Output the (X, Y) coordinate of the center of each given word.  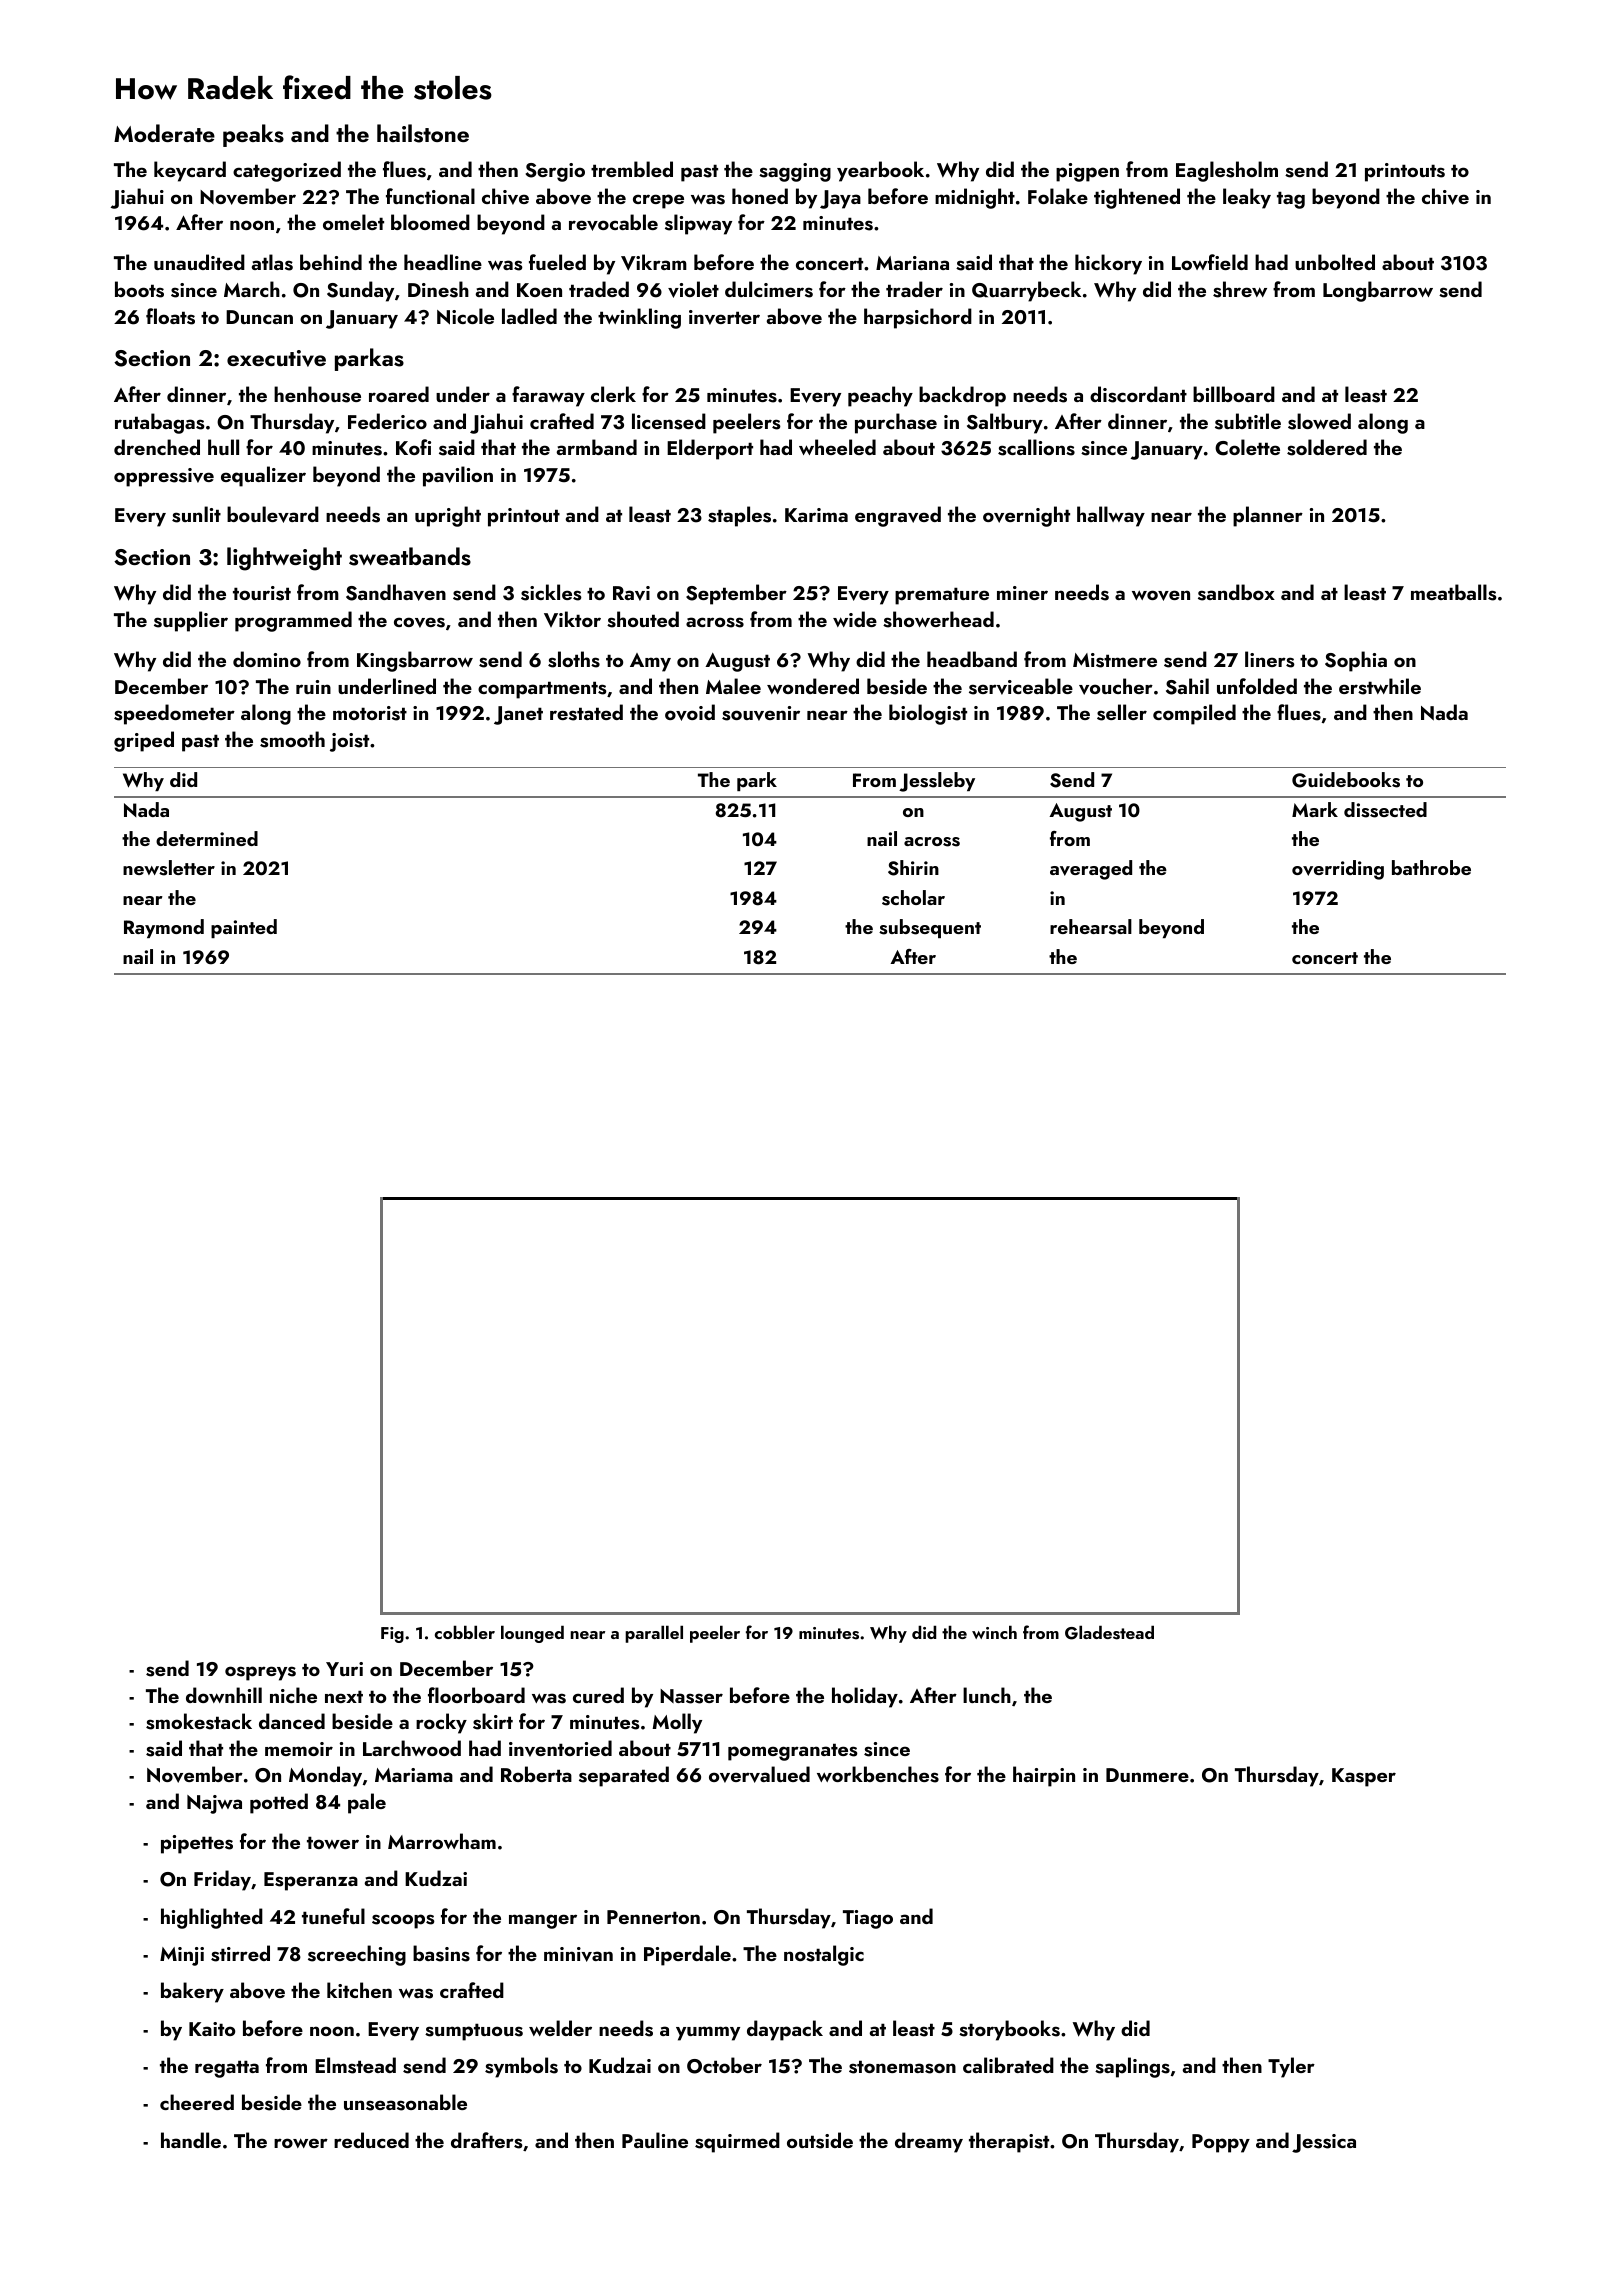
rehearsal (1091, 927)
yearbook (880, 171)
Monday (325, 1776)
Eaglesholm (1227, 171)
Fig (392, 1635)
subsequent (930, 928)
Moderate (164, 133)
